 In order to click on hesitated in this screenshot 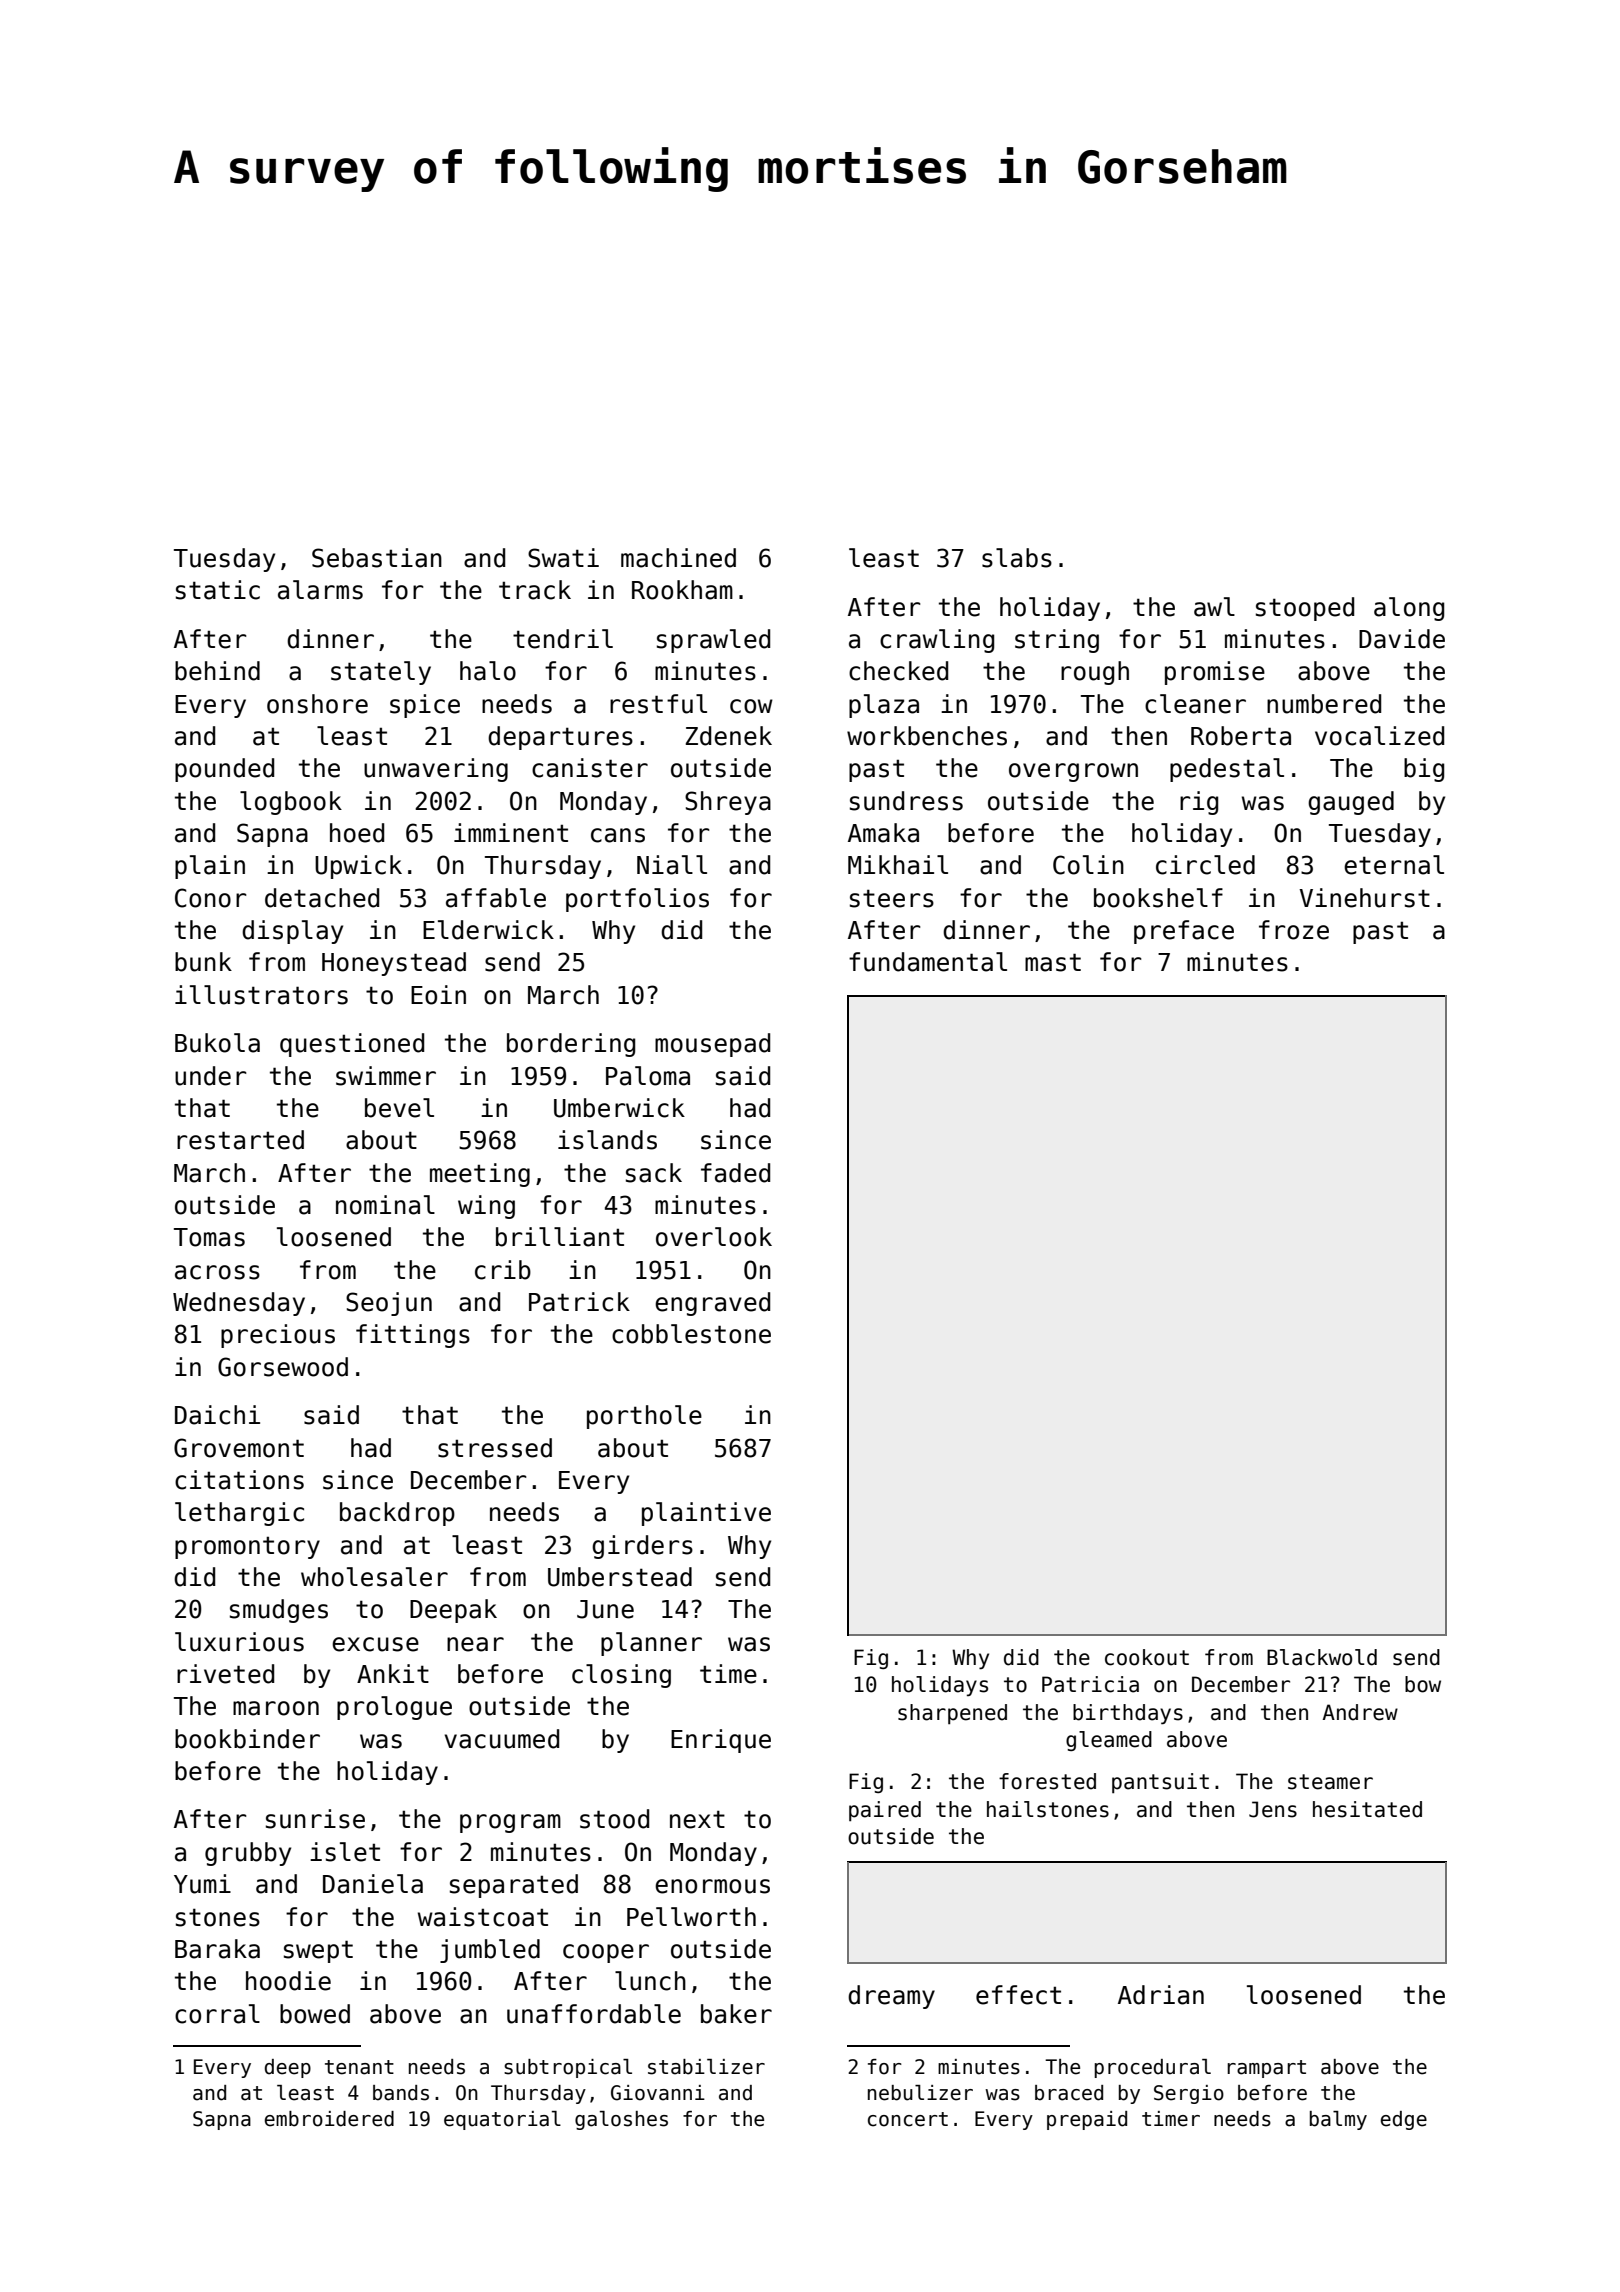, I will do `click(1367, 1809)`.
